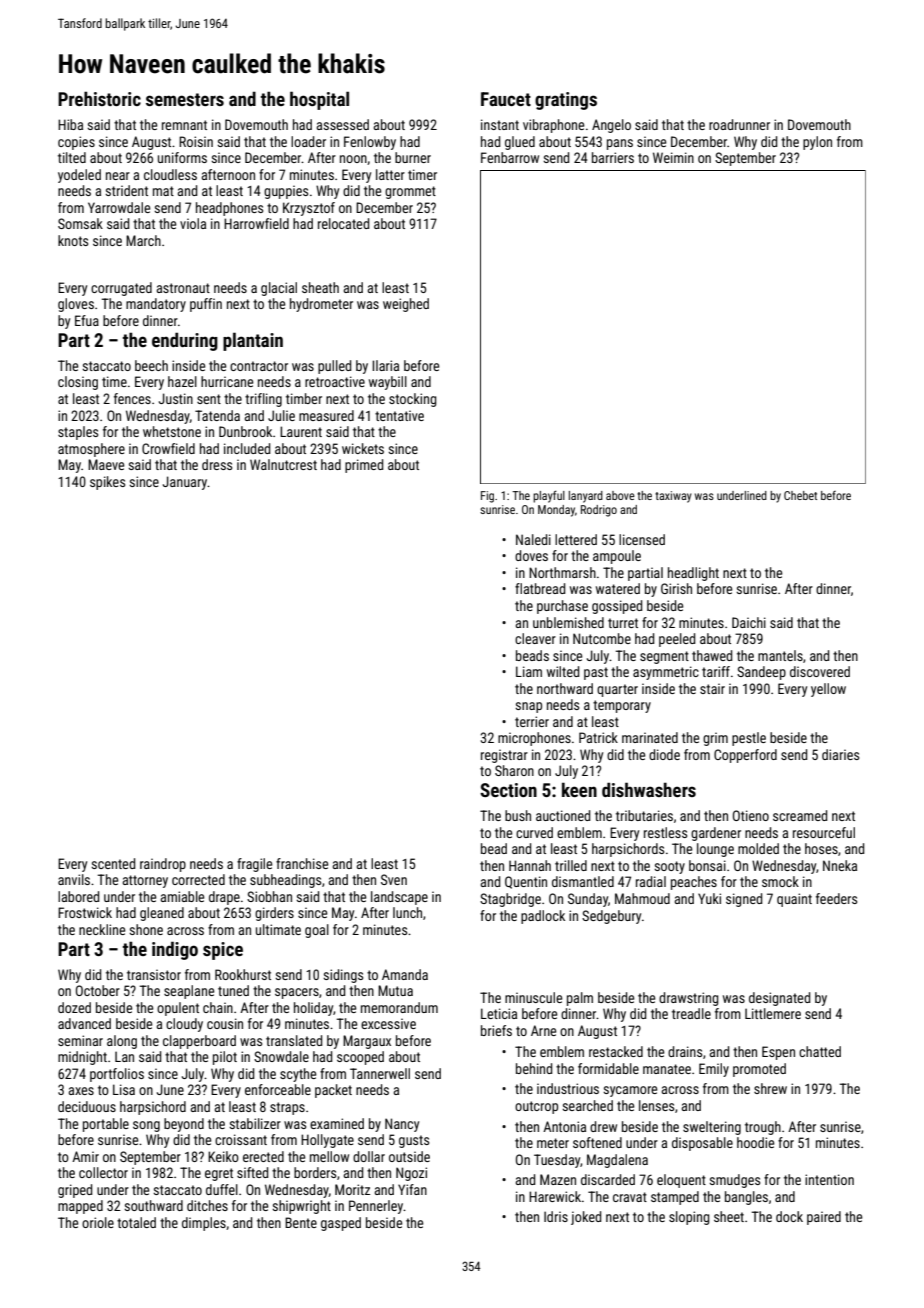  I want to click on snap, so click(528, 707).
